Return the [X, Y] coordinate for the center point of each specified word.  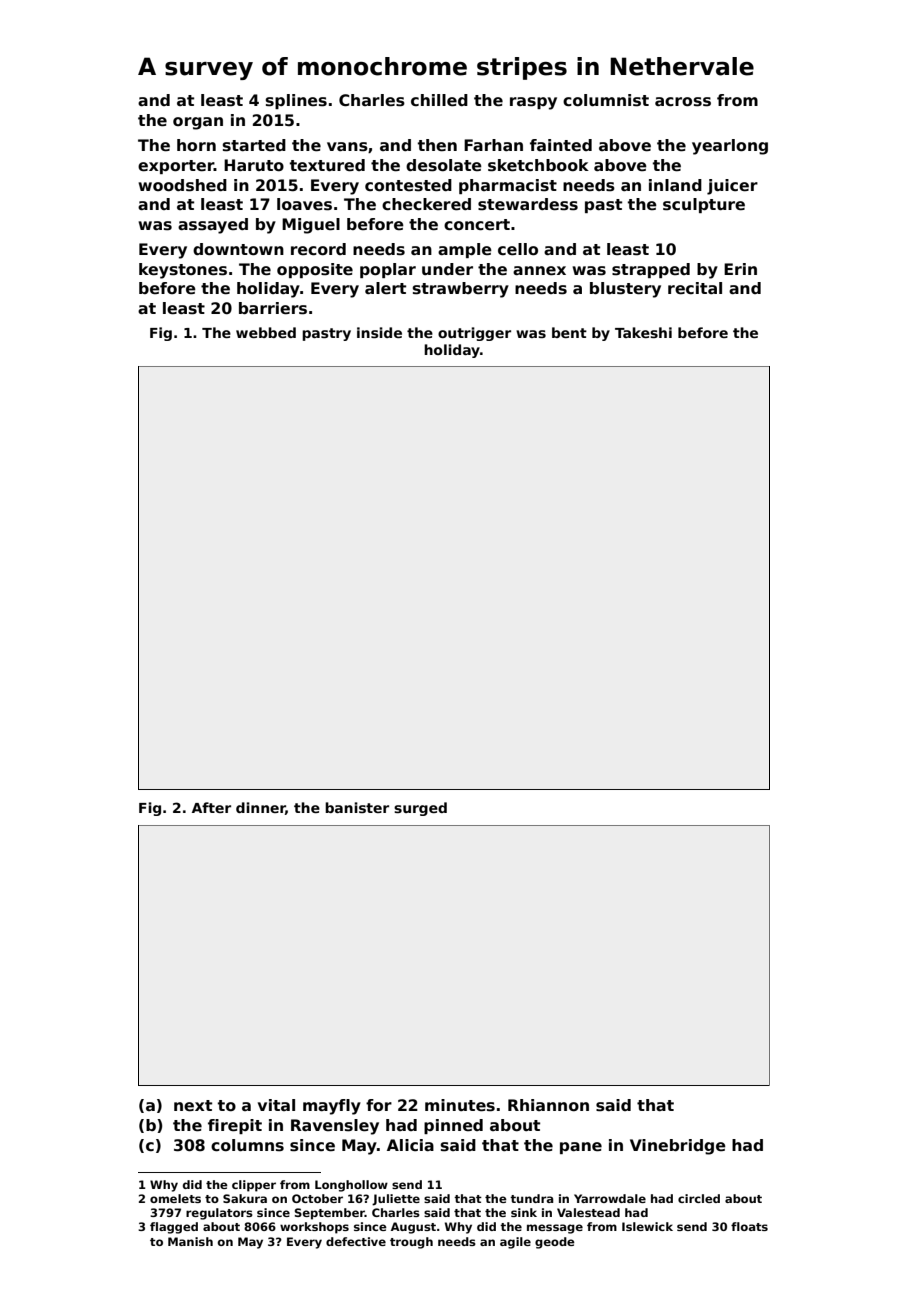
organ [198, 123]
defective [356, 1241]
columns [247, 1145]
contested [408, 185]
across [683, 102]
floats [749, 1226]
